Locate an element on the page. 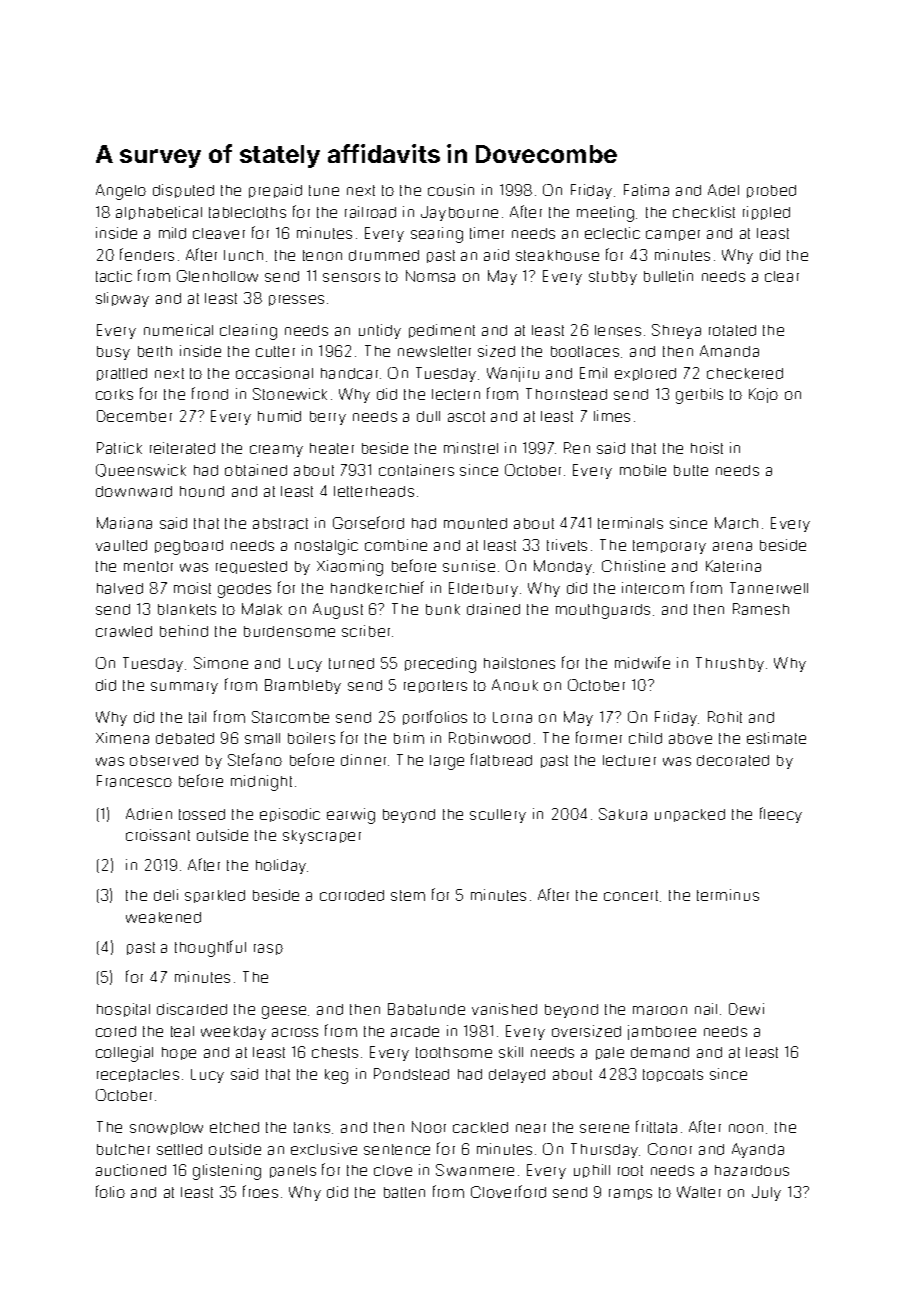  noon is located at coordinates (746, 1128).
